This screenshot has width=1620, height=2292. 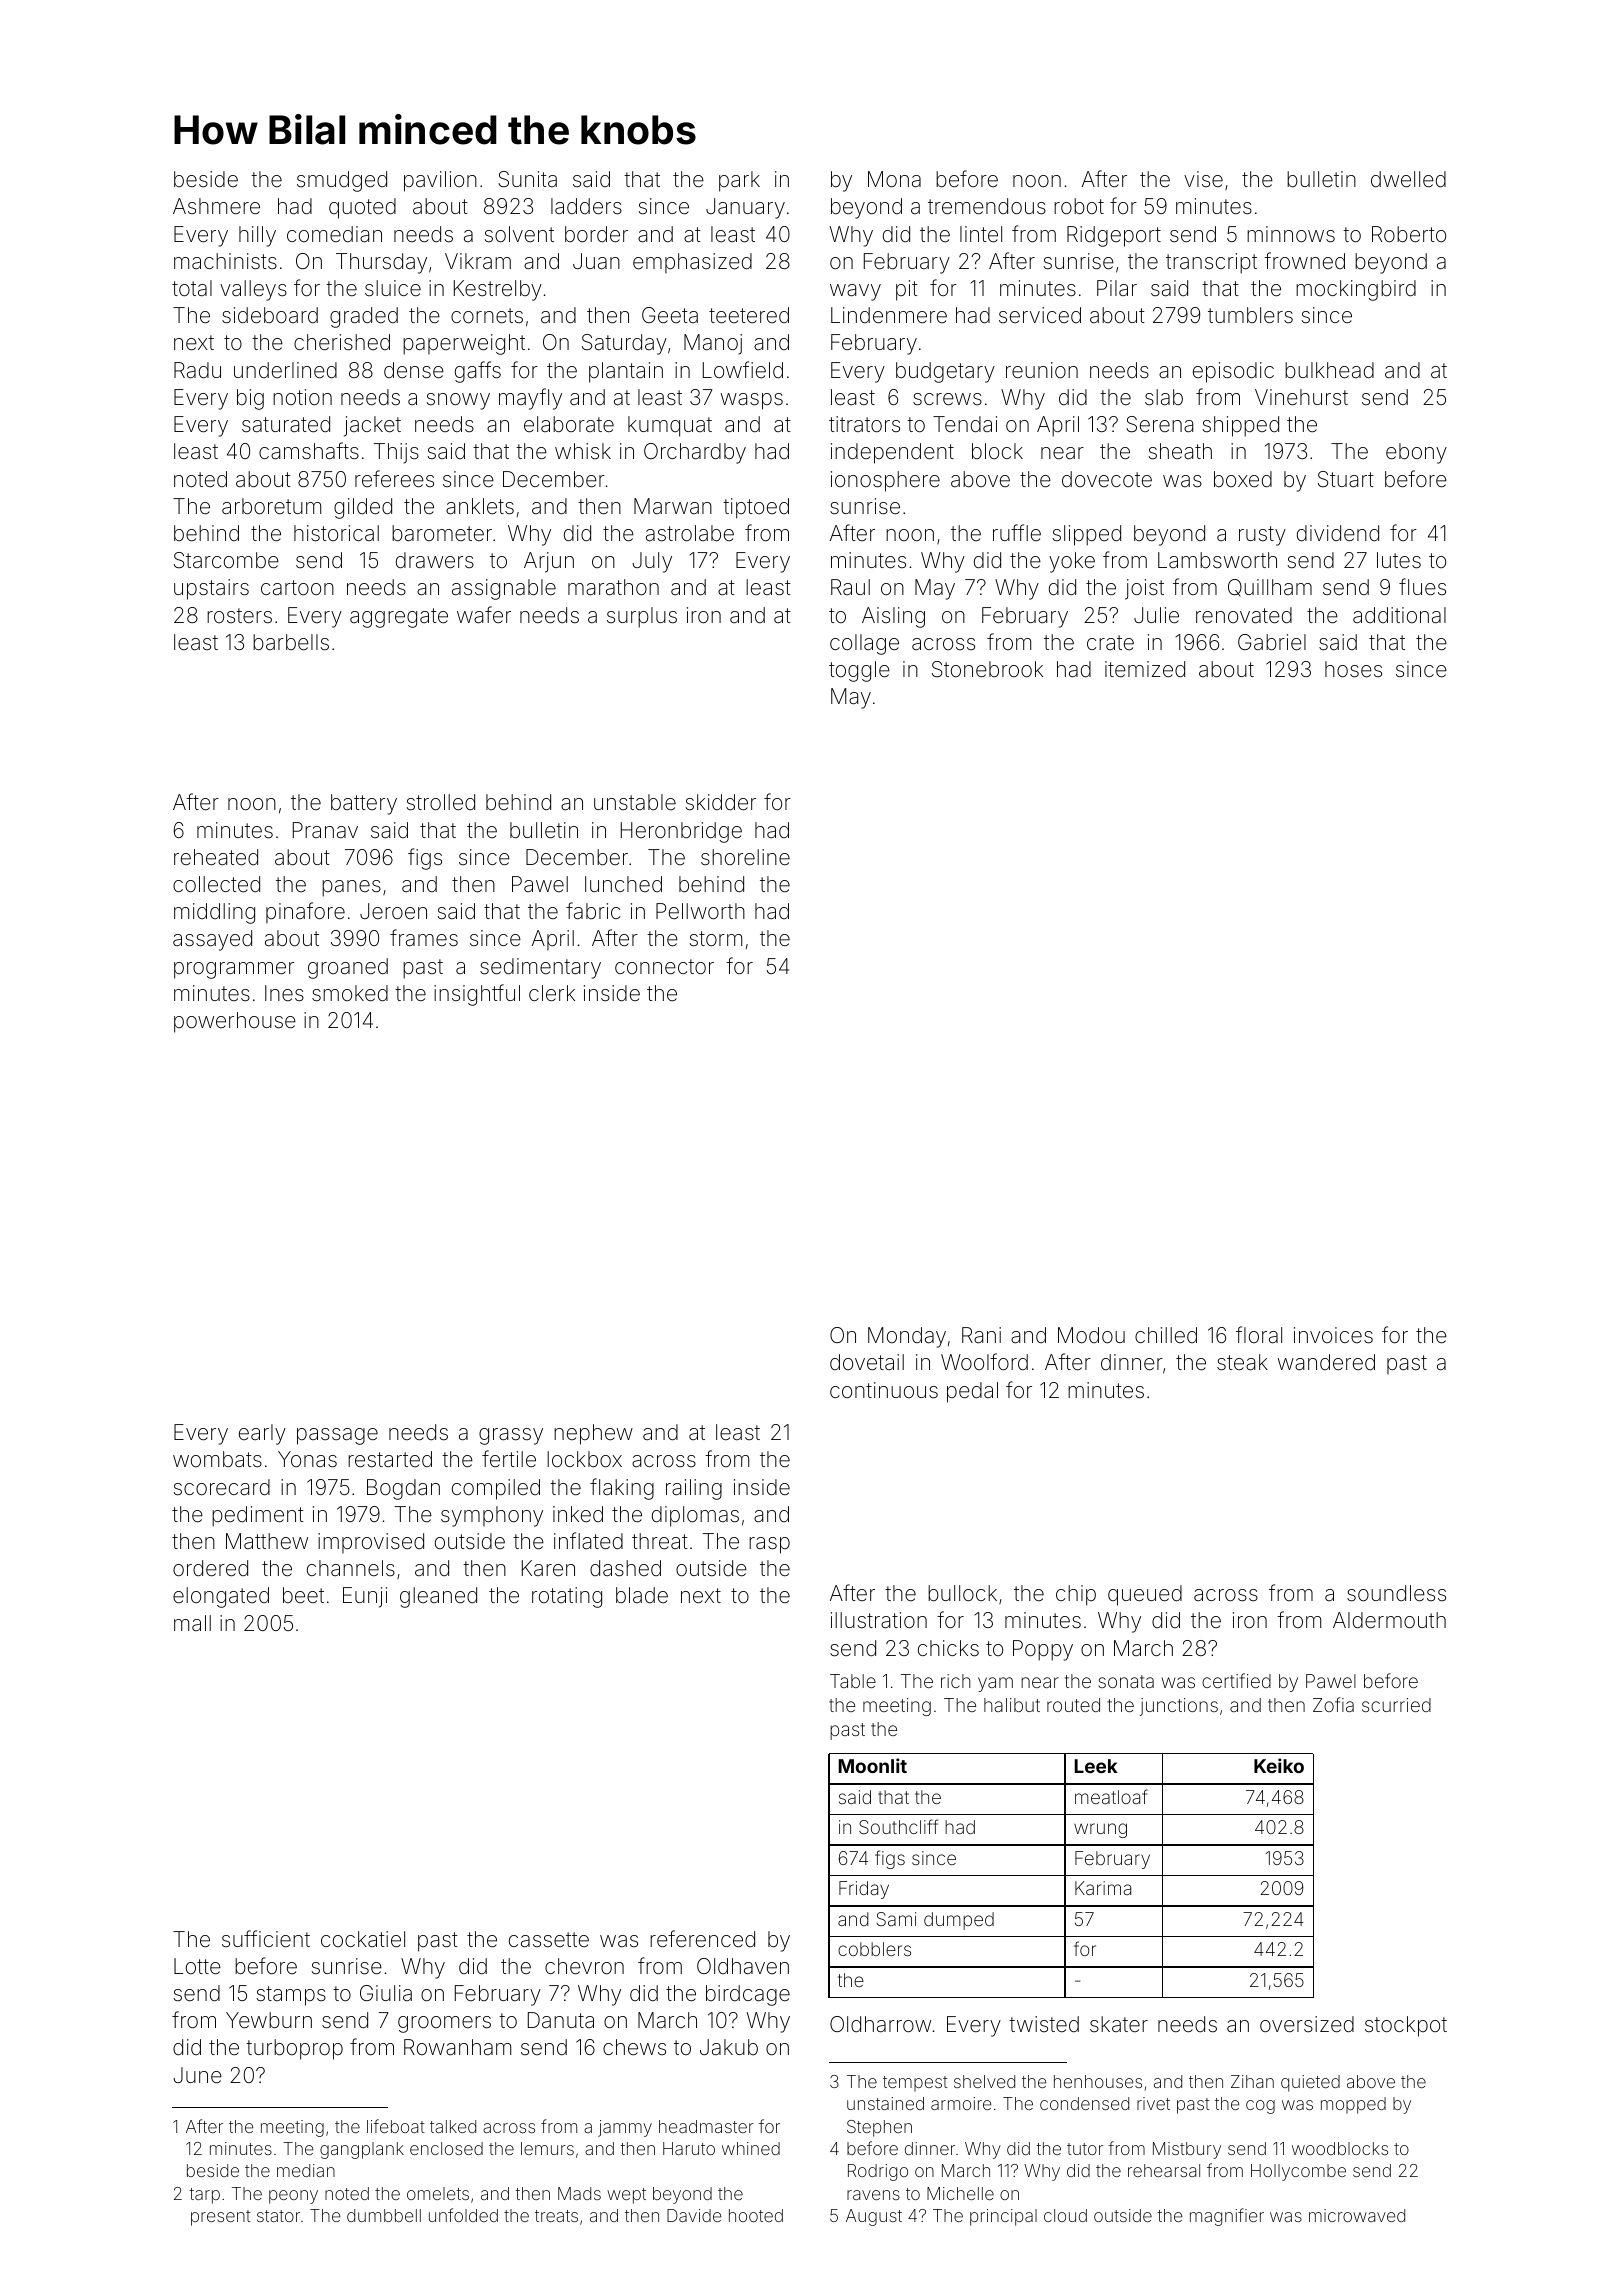 What do you see at coordinates (1100, 1830) in the screenshot?
I see `wrung` at bounding box center [1100, 1830].
